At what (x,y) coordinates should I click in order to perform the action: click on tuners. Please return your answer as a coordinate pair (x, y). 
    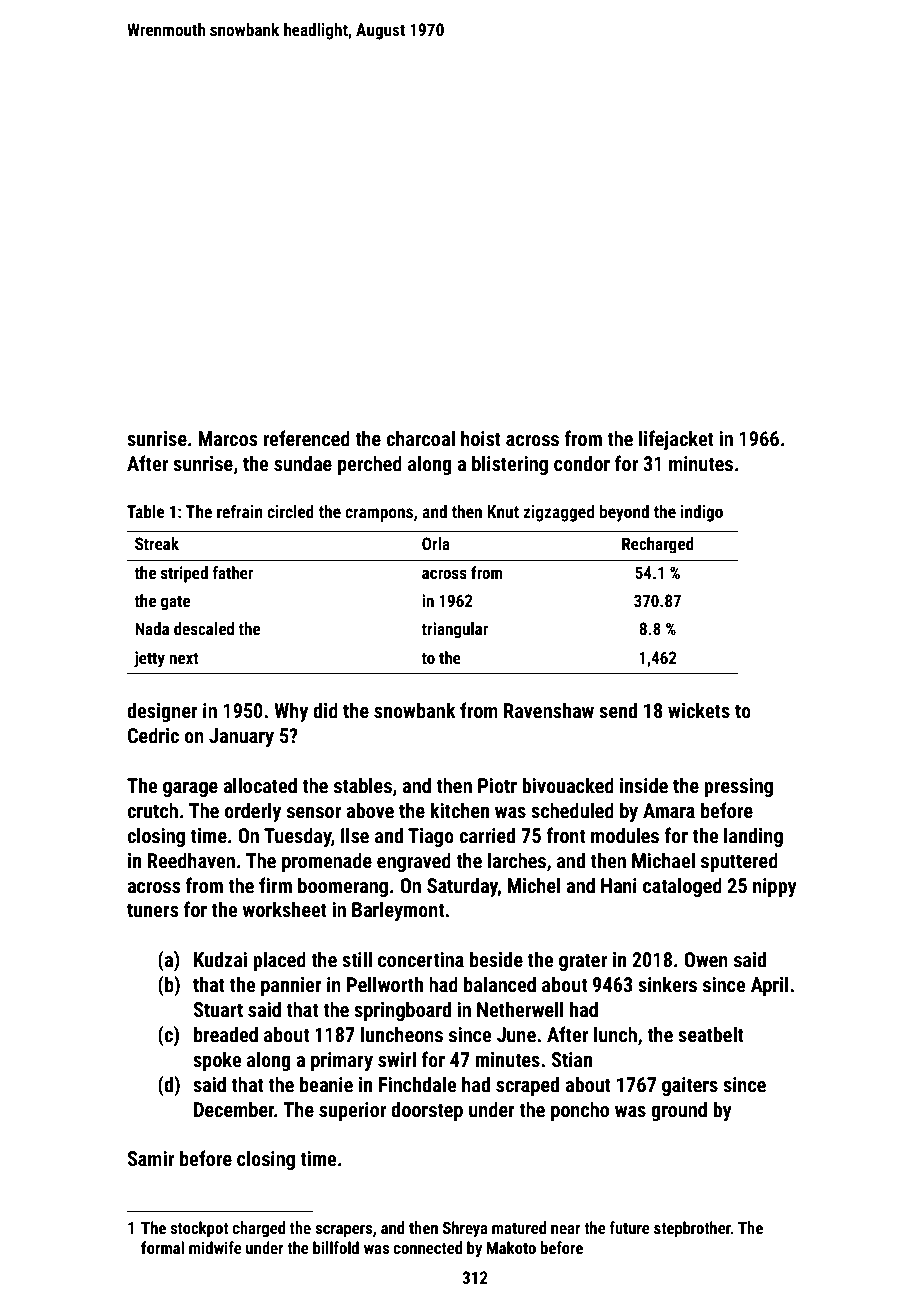
    Looking at the image, I should click on (152, 910).
